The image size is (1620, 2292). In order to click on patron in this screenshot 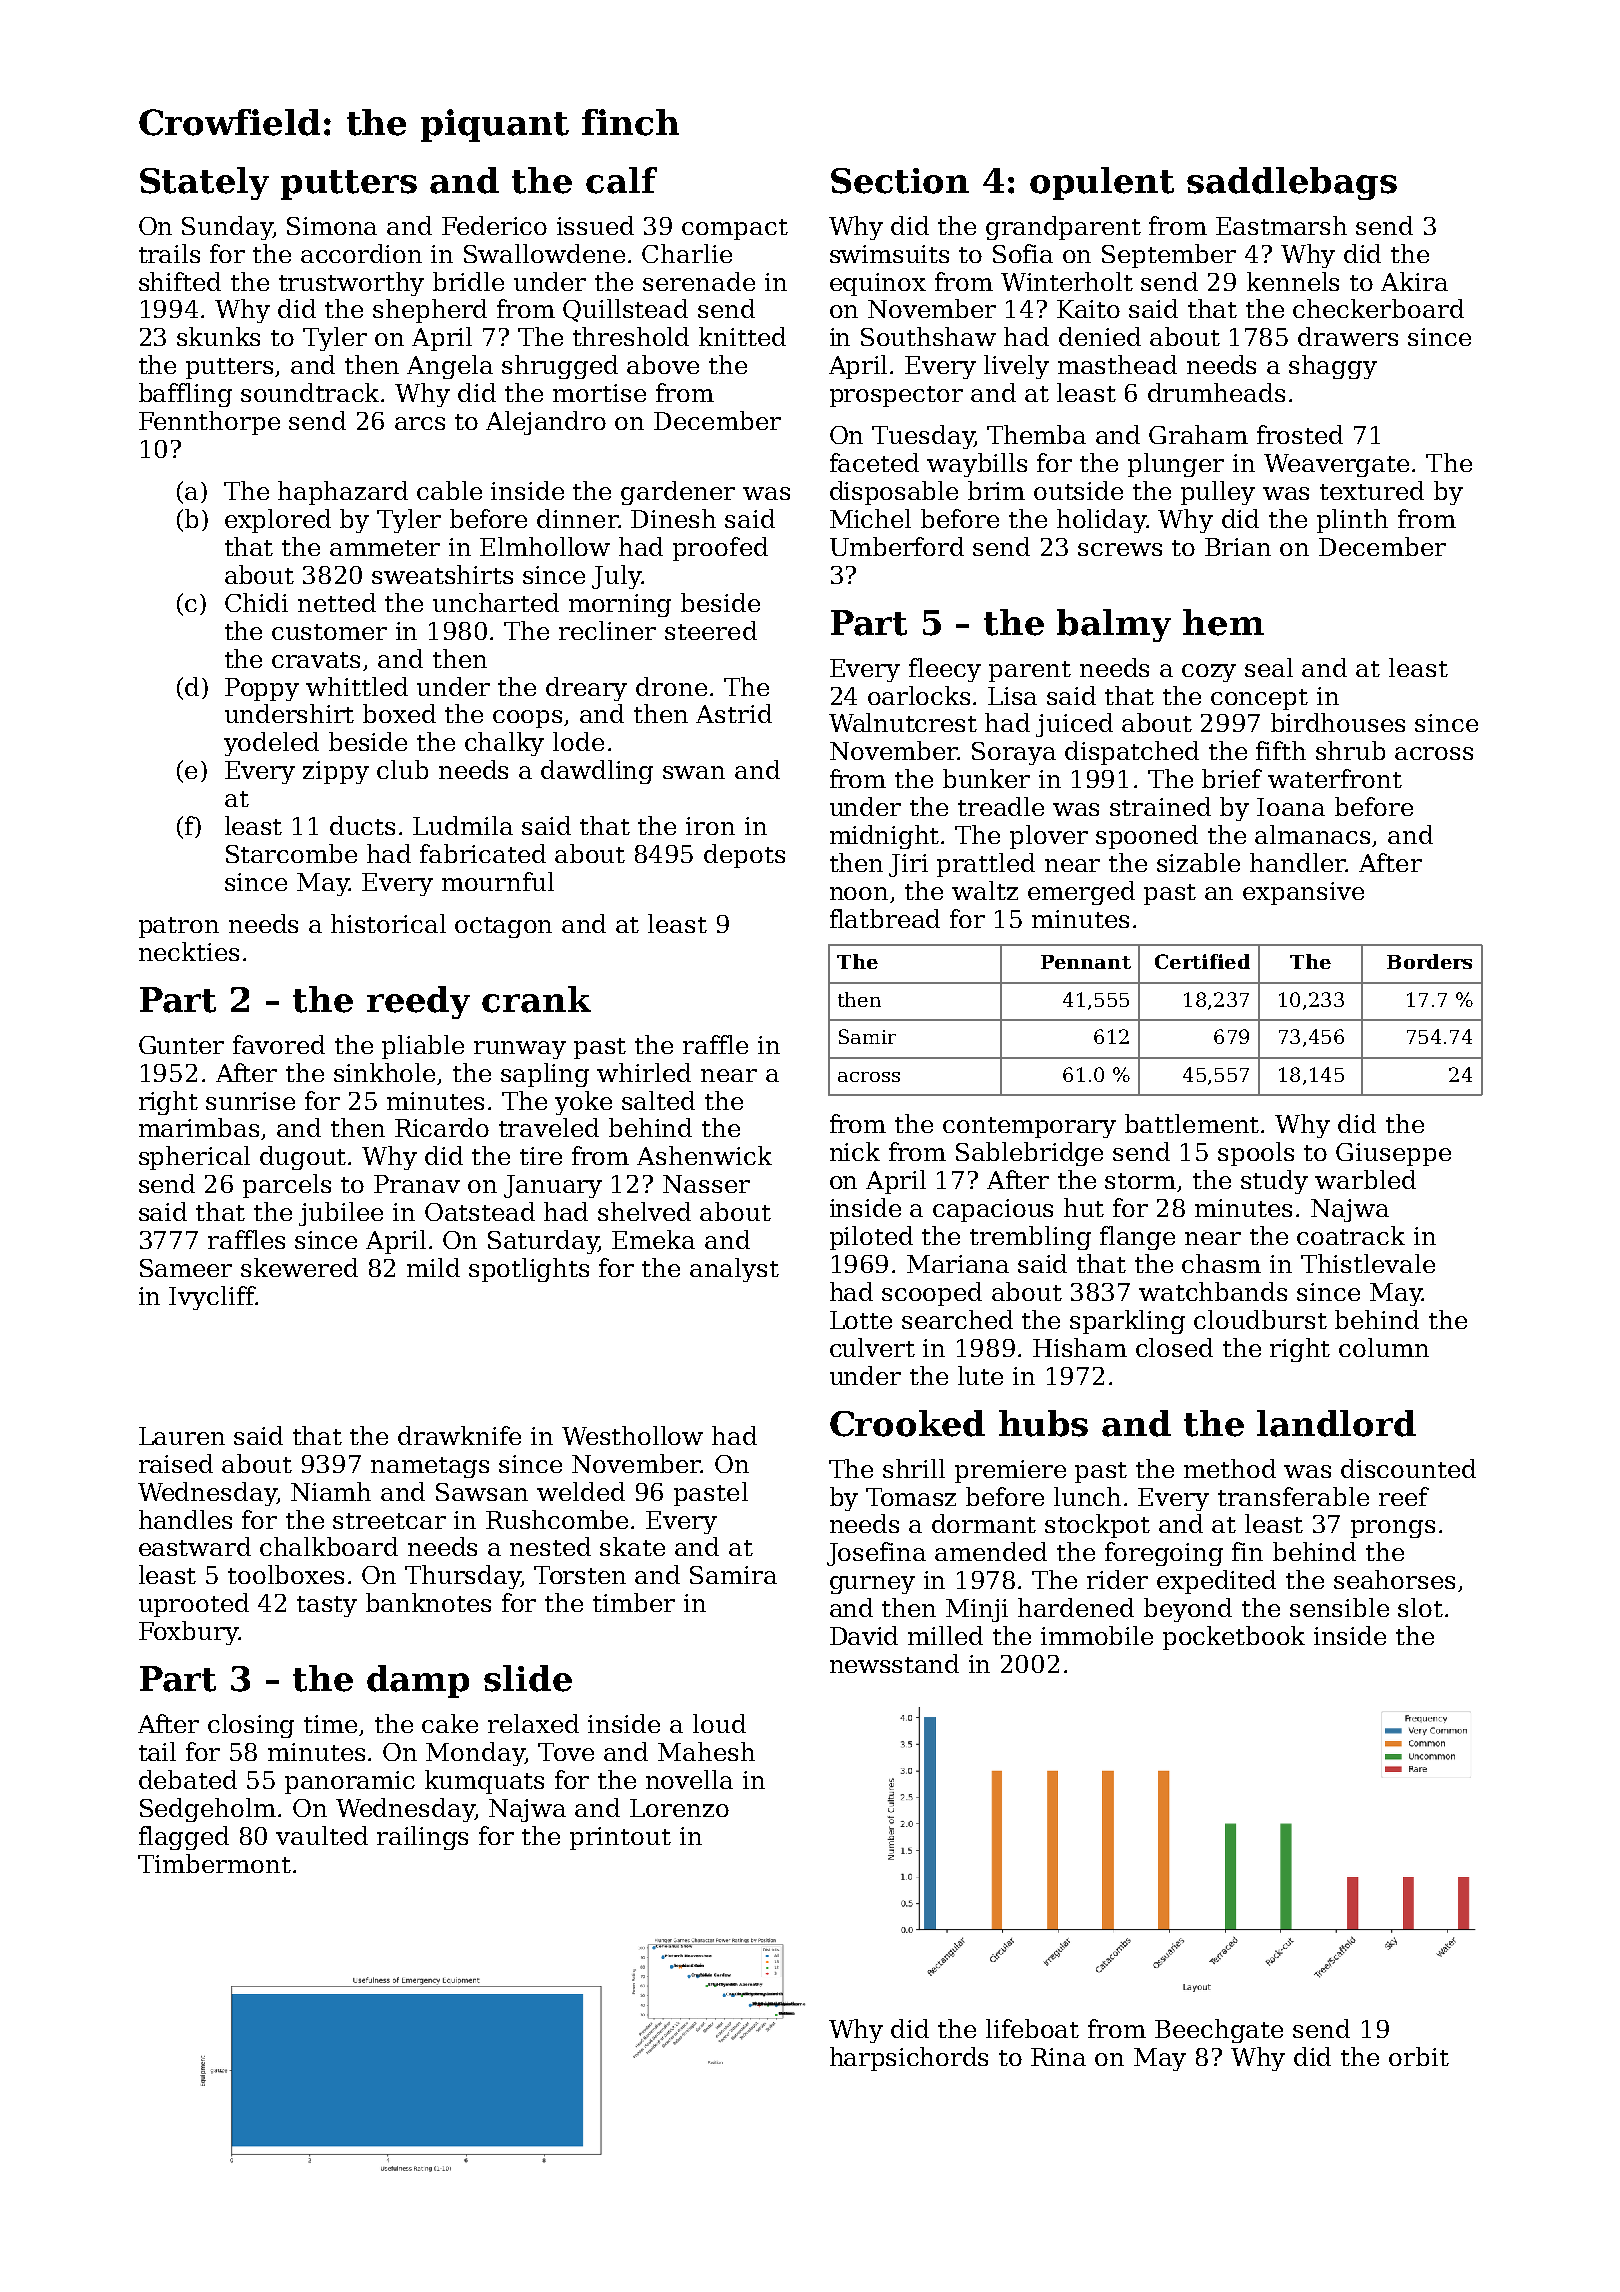, I will do `click(179, 927)`.
